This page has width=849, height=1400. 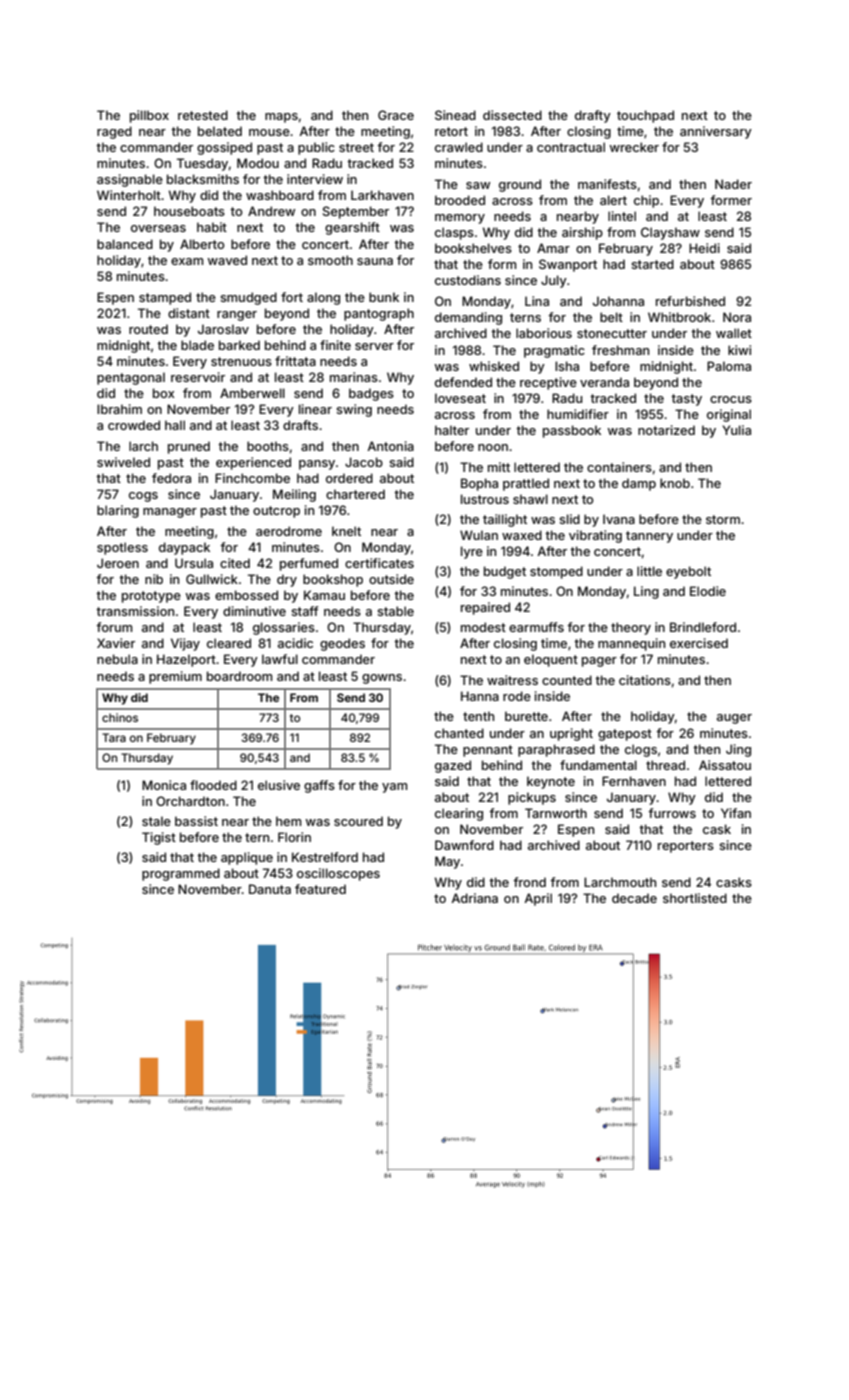 I want to click on started, so click(x=652, y=264).
